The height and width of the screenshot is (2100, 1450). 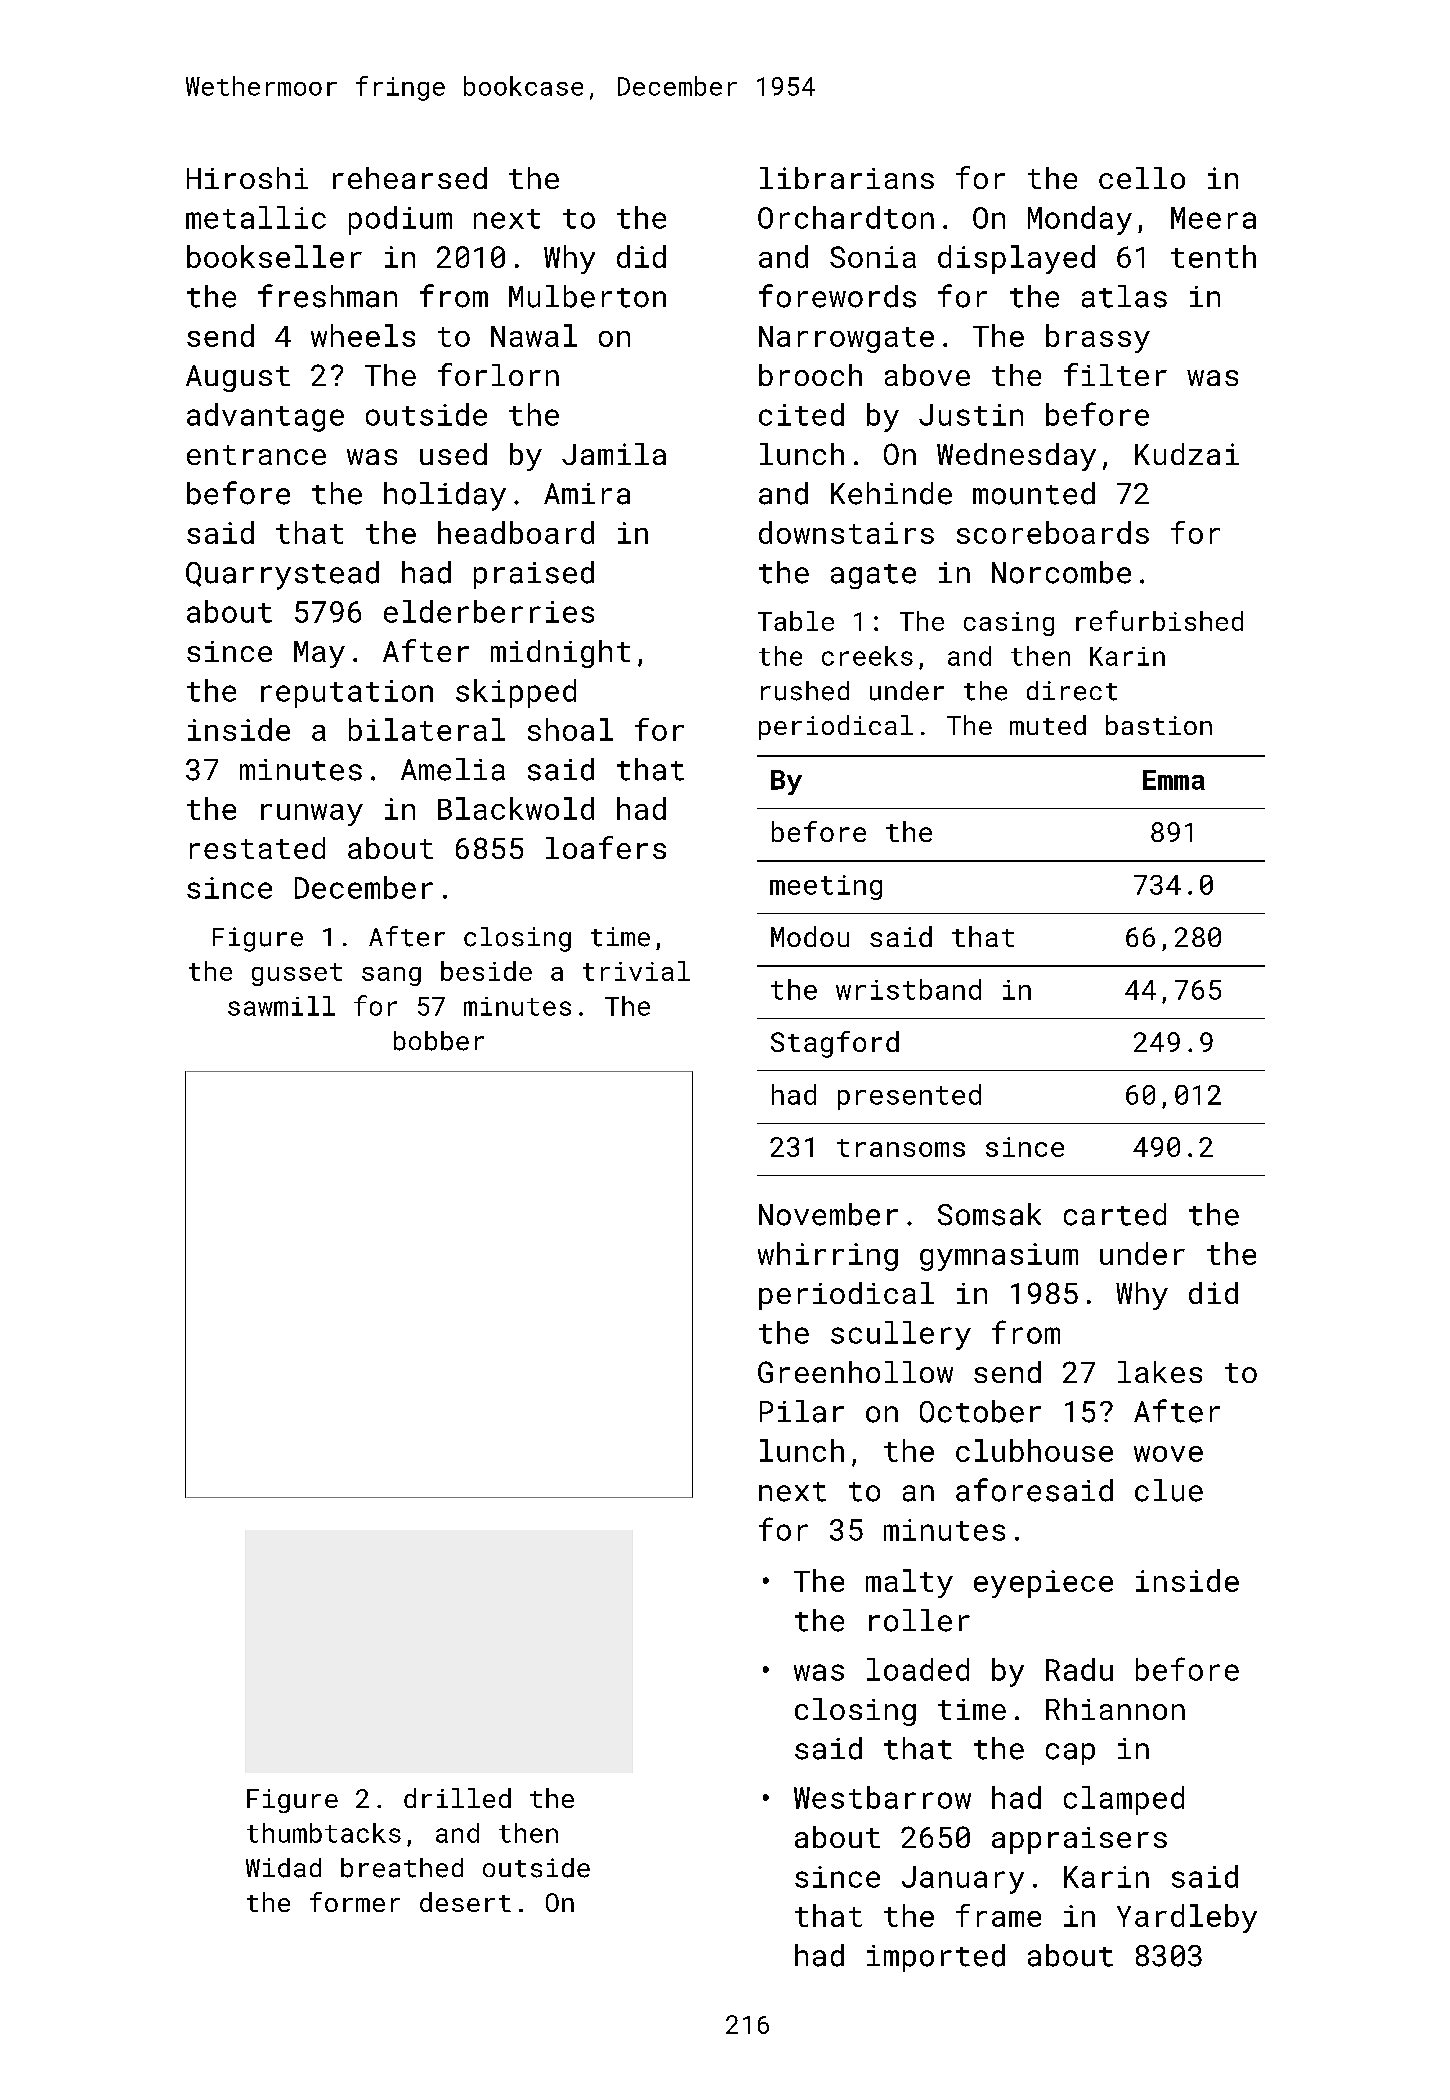 I want to click on drilled, so click(x=457, y=1798).
